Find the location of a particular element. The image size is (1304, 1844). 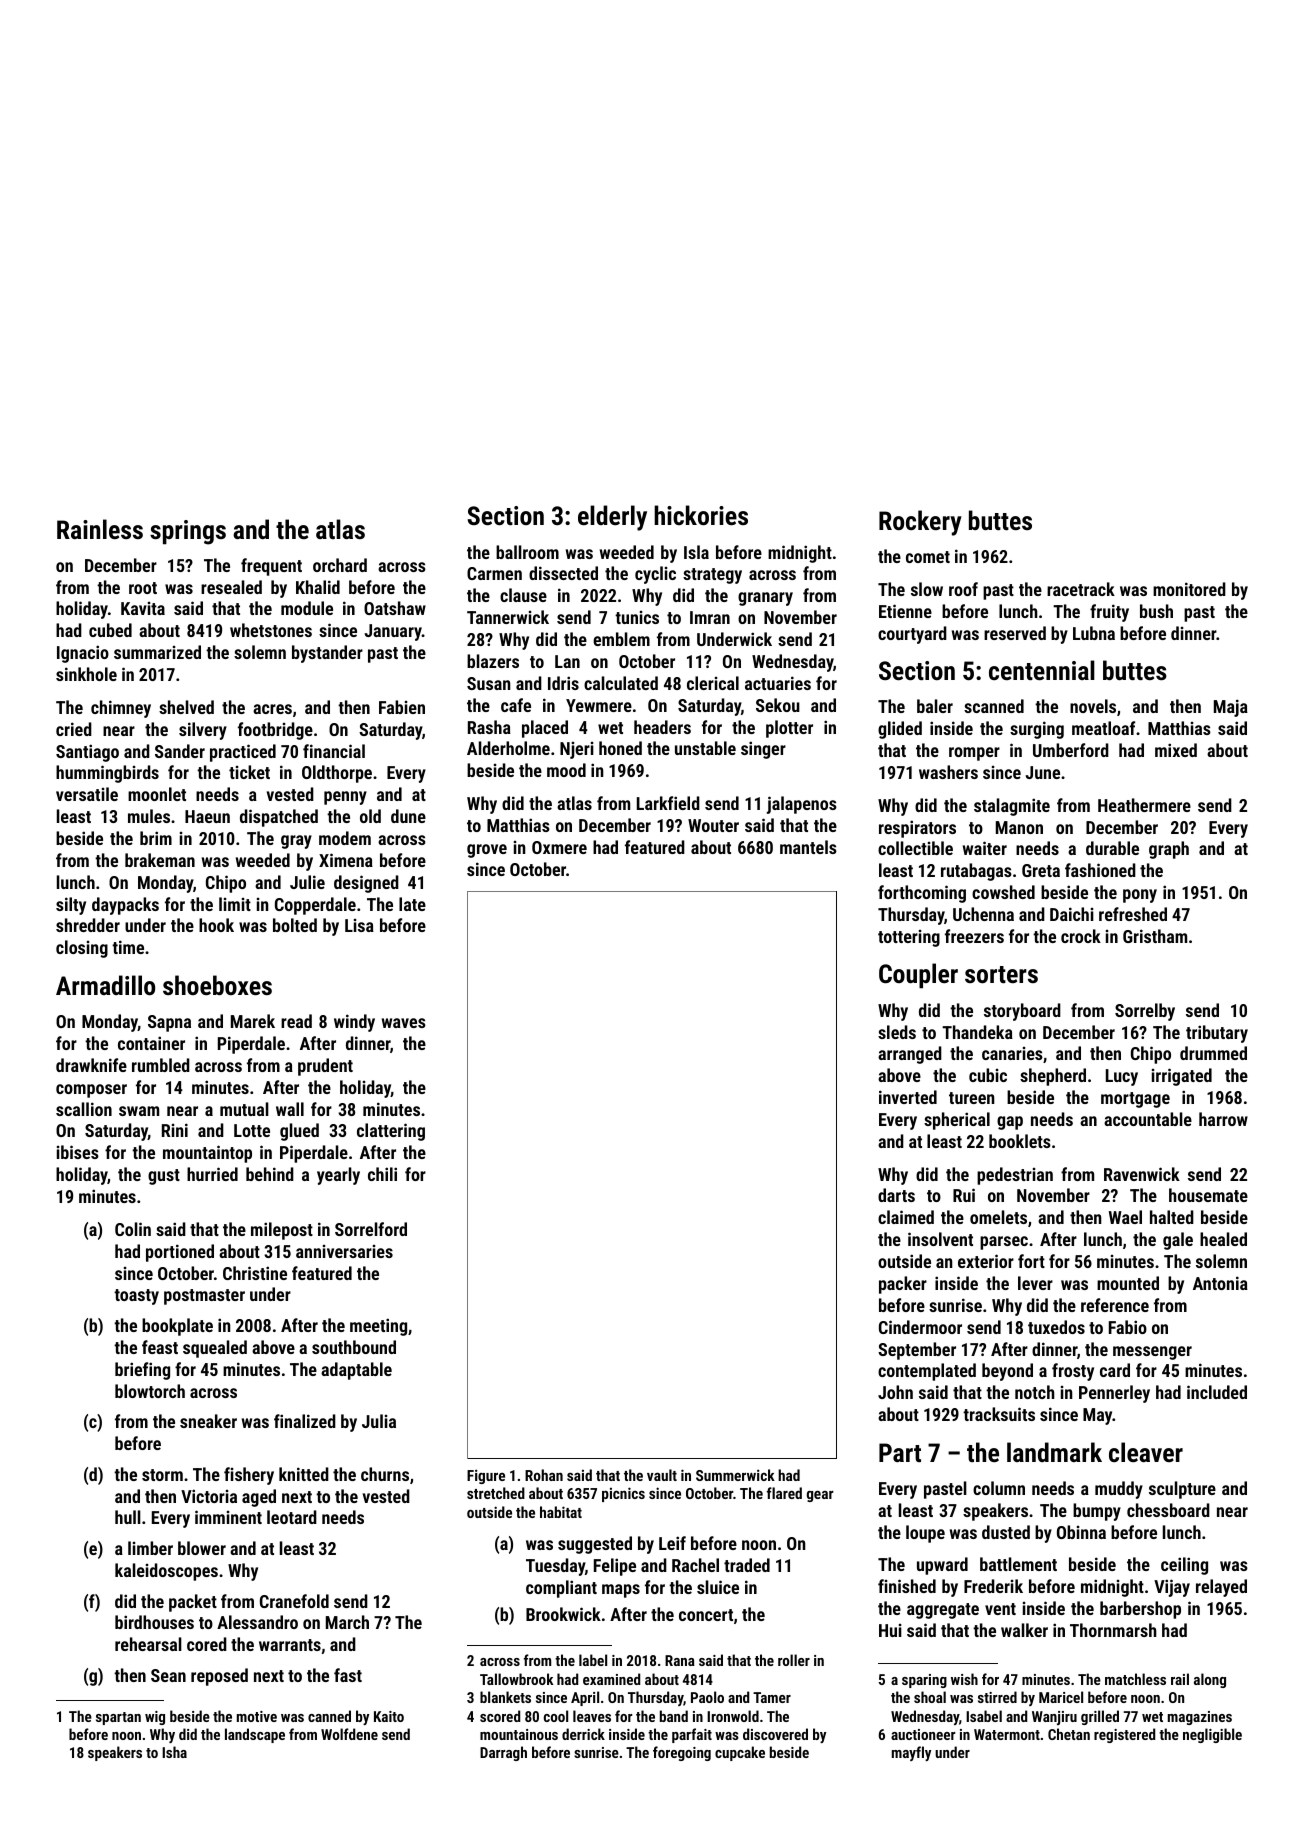

clattering is located at coordinates (391, 1132).
